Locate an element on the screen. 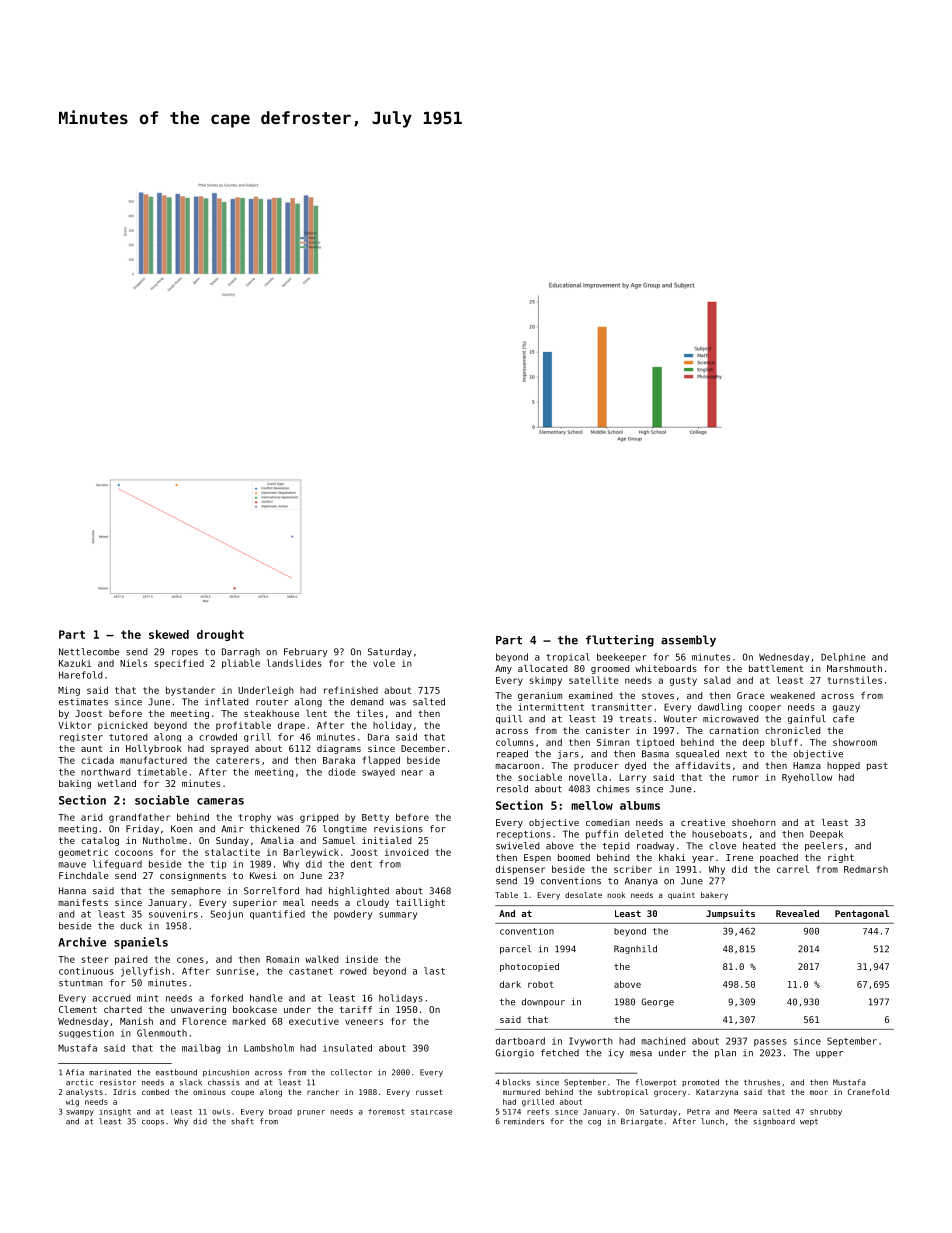 Image resolution: width=952 pixels, height=1233 pixels. duck is located at coordinates (131, 926).
